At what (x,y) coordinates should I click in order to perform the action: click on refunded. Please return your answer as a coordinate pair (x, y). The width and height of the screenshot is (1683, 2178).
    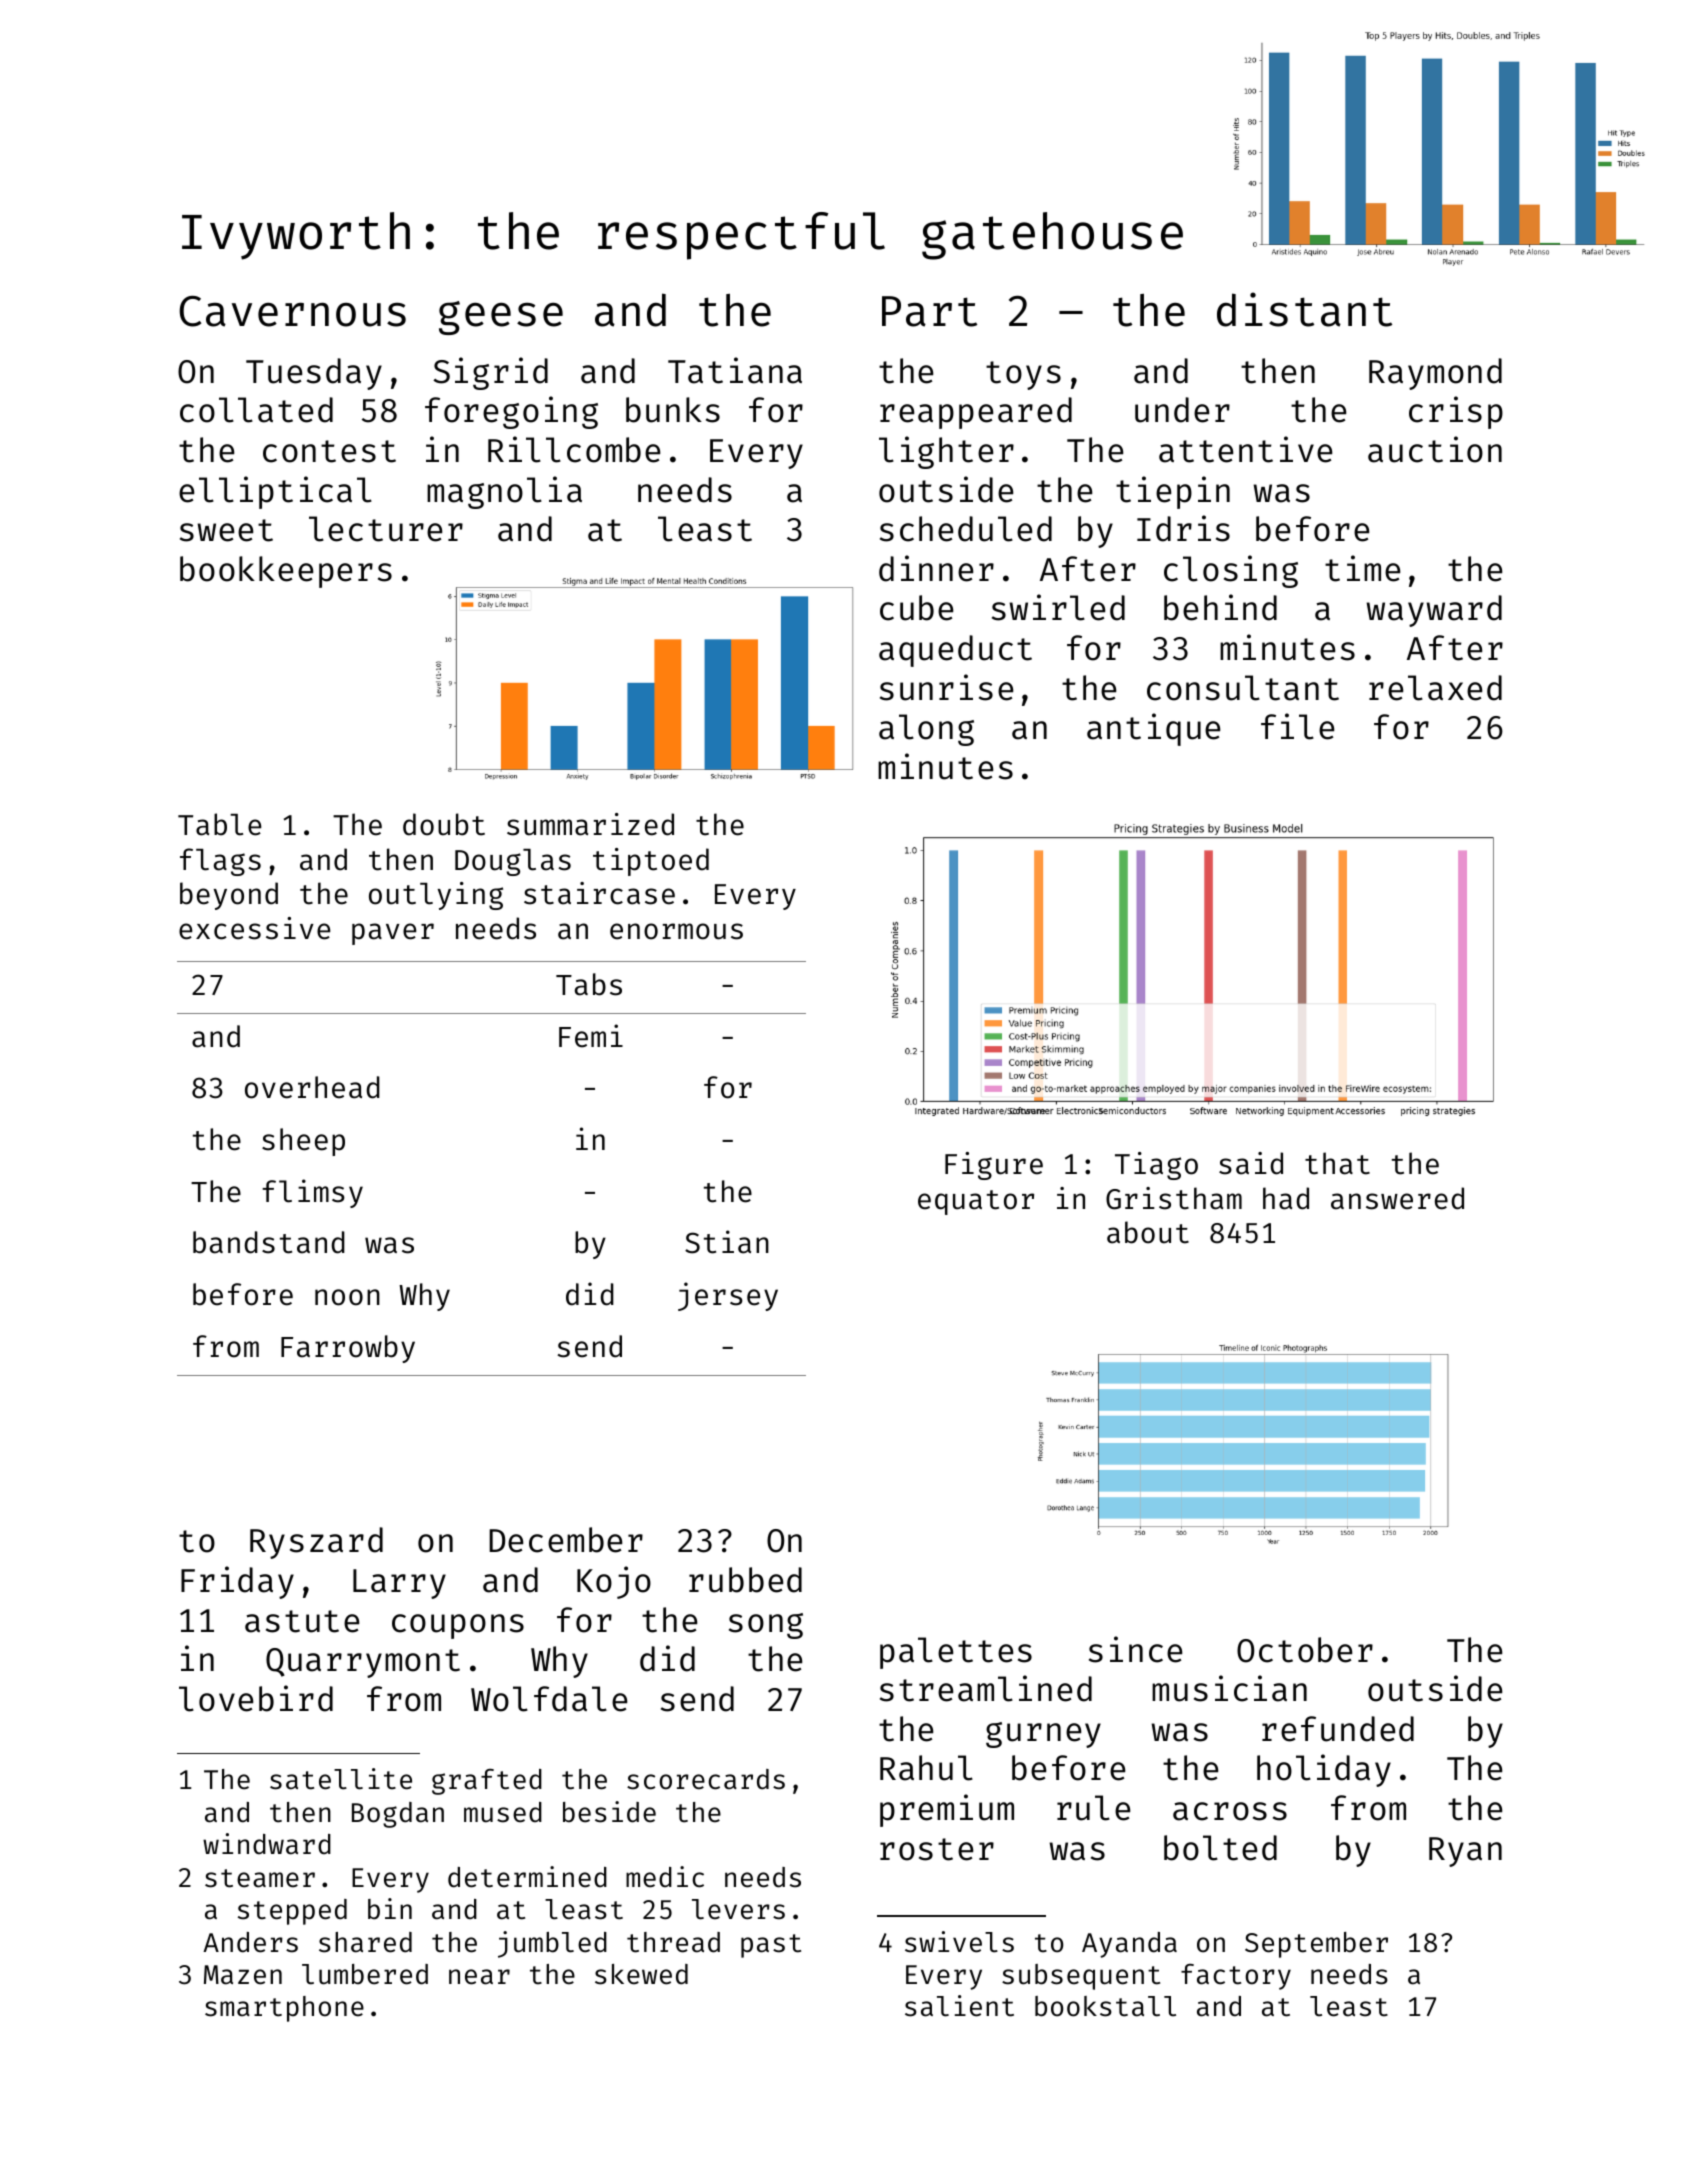
    Looking at the image, I should click on (1338, 1729).
